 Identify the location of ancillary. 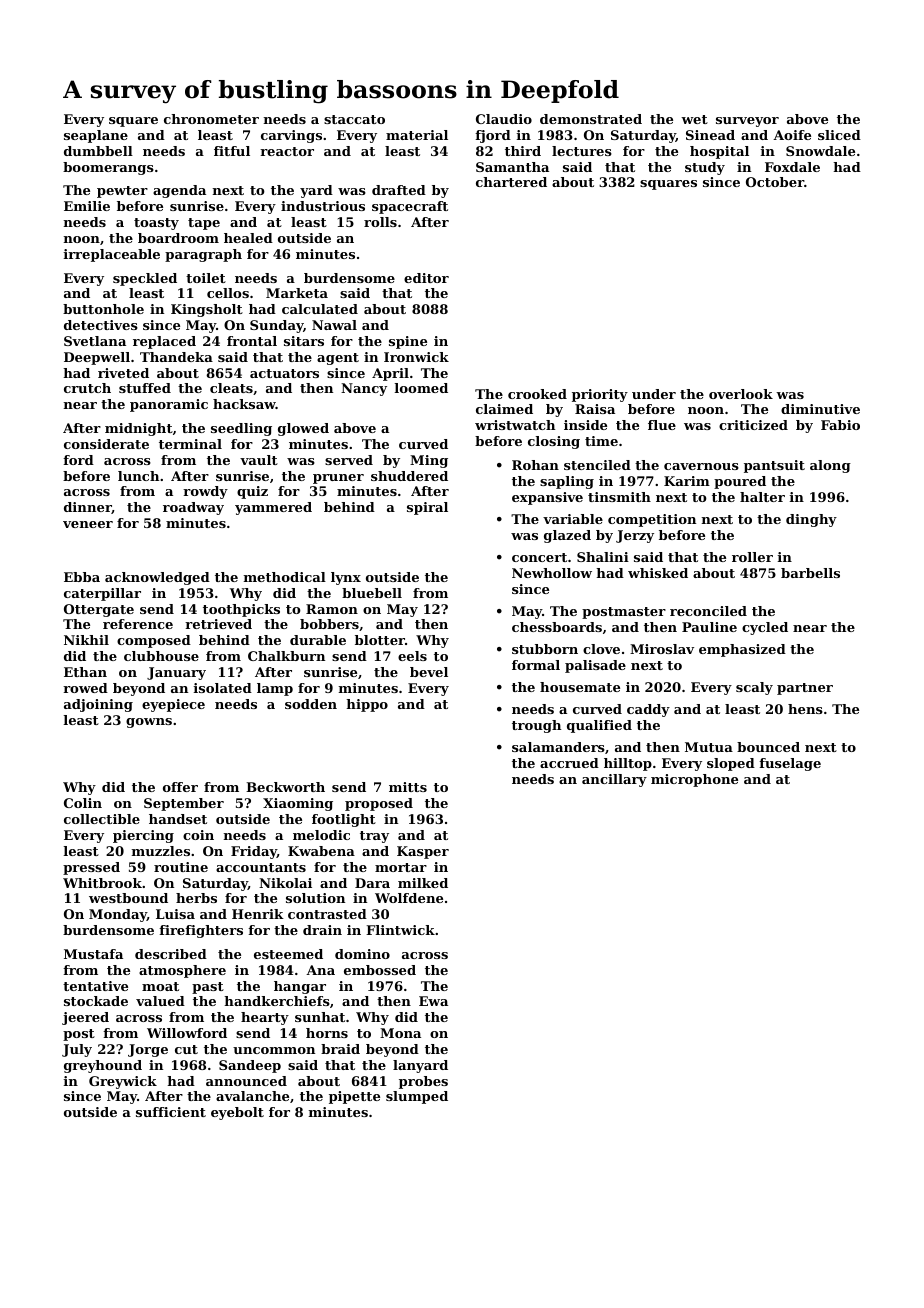
(614, 780).
